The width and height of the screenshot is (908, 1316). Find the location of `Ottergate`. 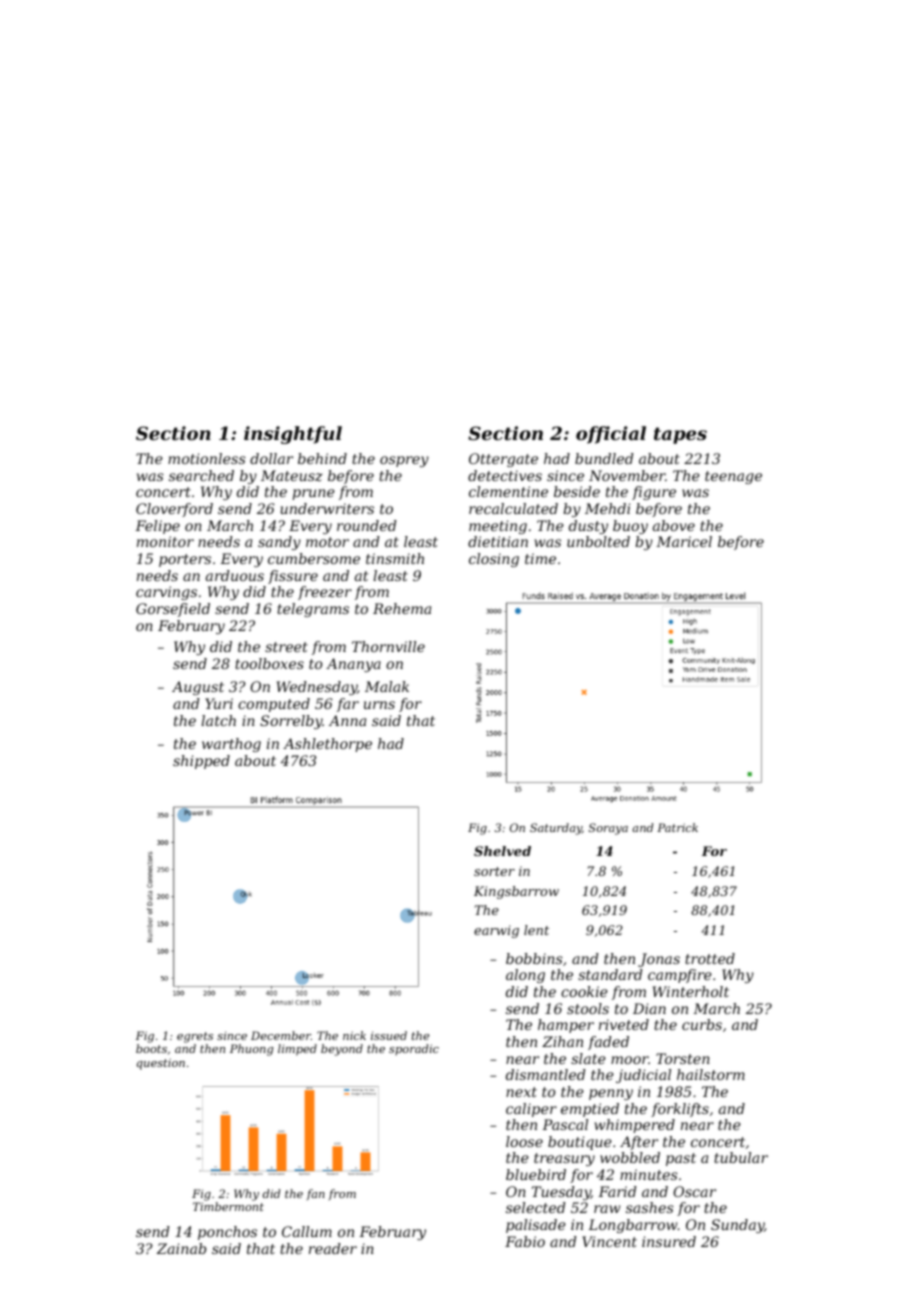

Ottergate is located at coordinates (503, 460).
